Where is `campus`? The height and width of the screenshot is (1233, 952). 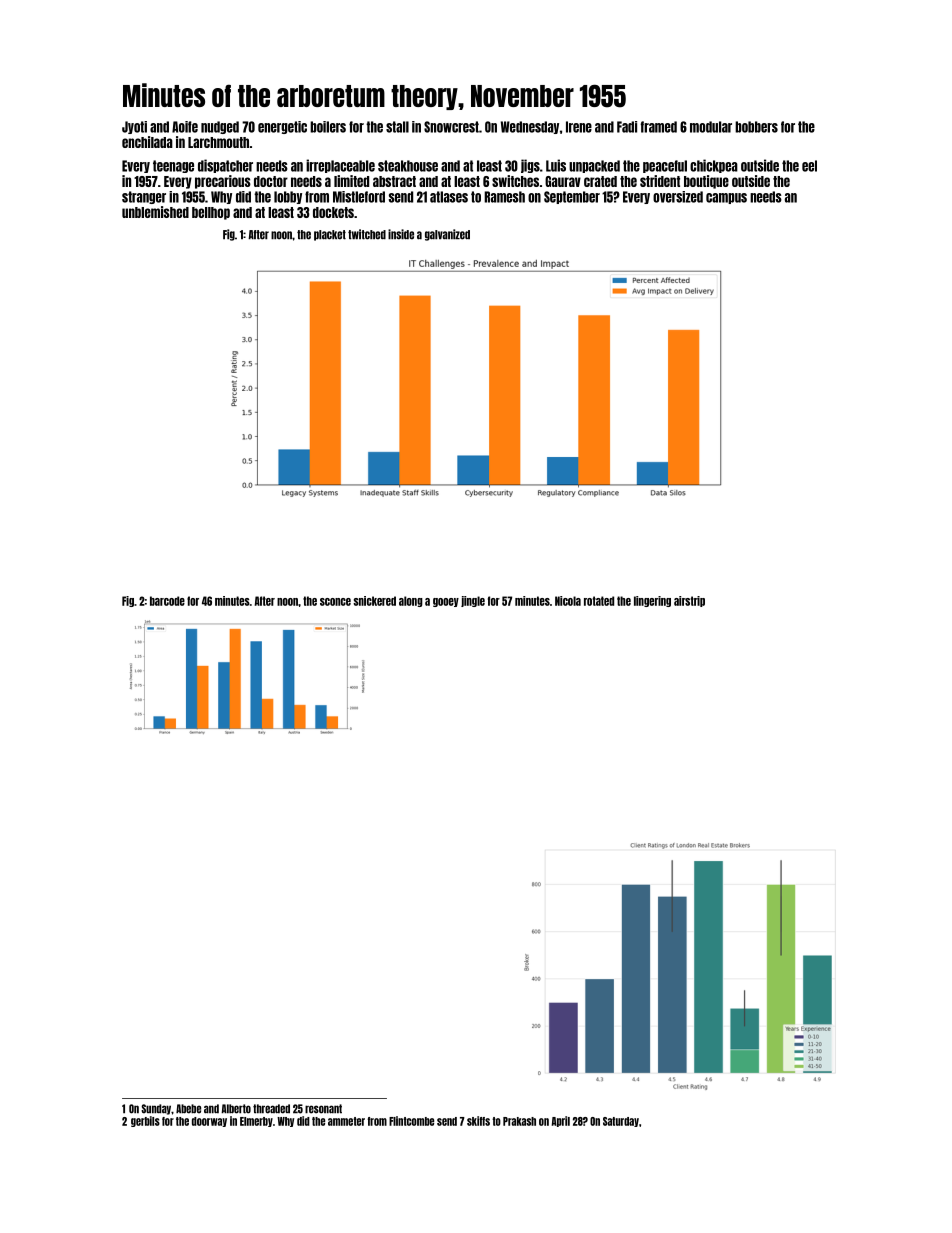 campus is located at coordinates (726, 198).
